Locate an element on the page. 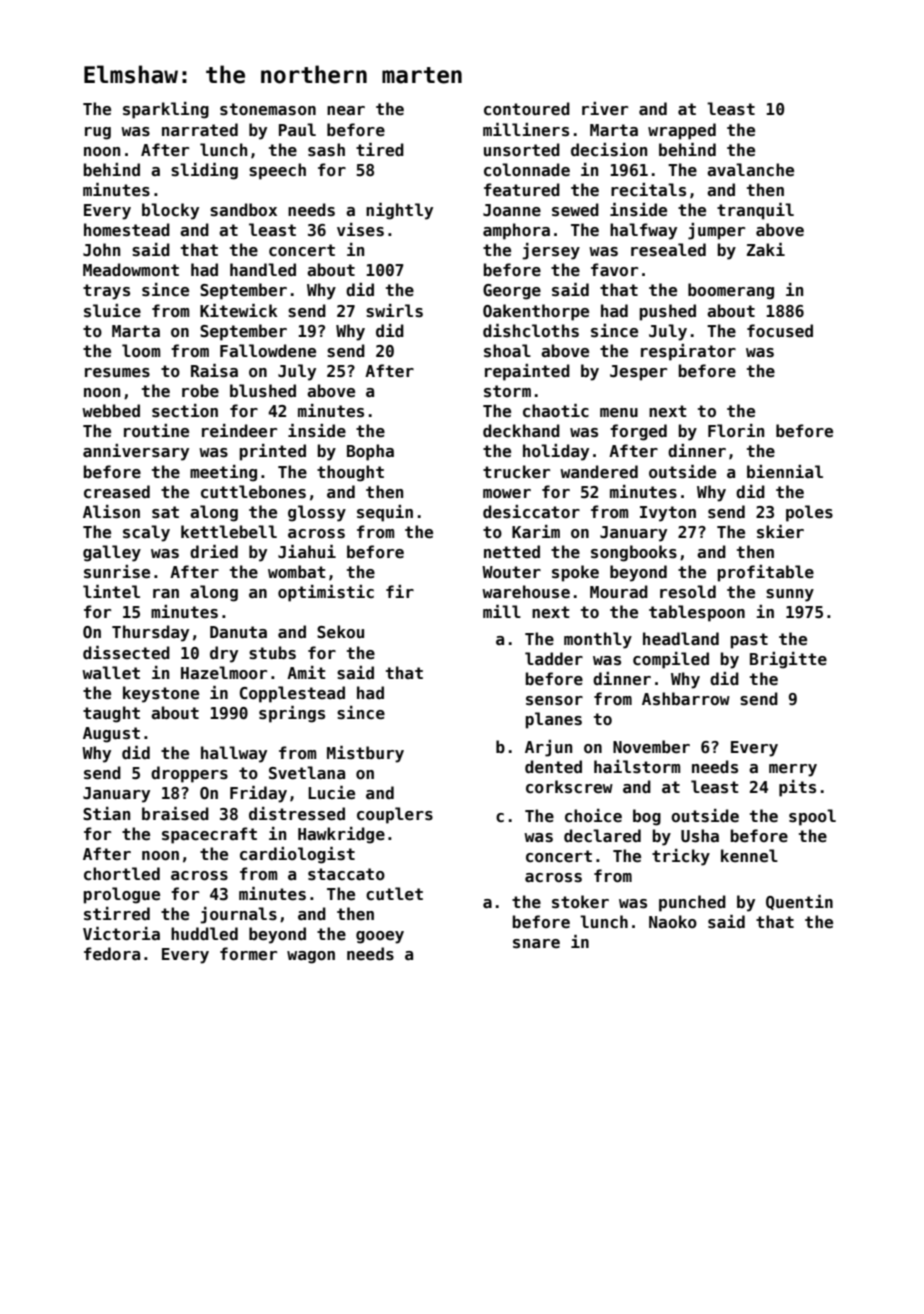 This document has height=1314, width=924. prologue is located at coordinates (122, 895).
